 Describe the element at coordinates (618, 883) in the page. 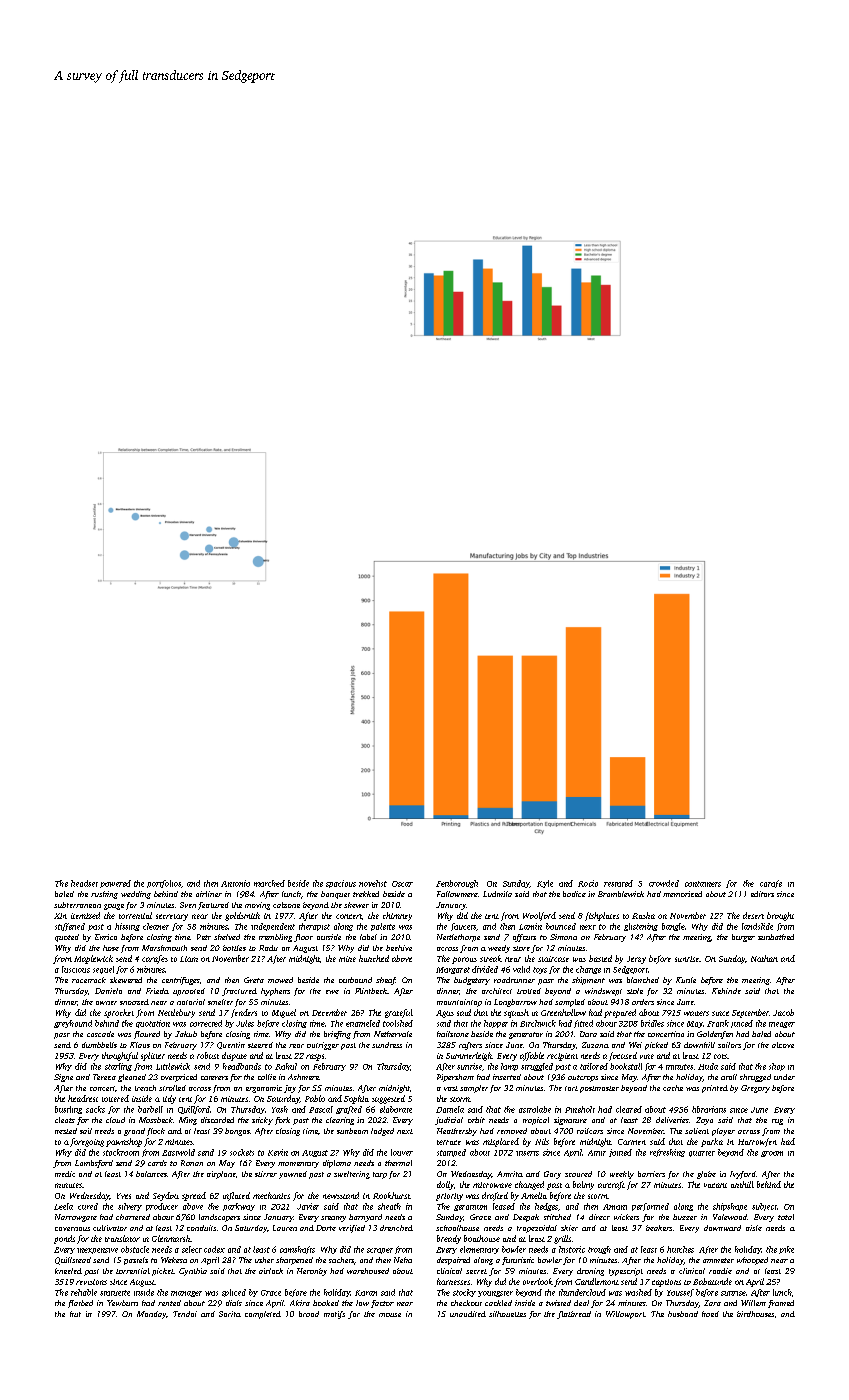

I see `restated` at that location.
